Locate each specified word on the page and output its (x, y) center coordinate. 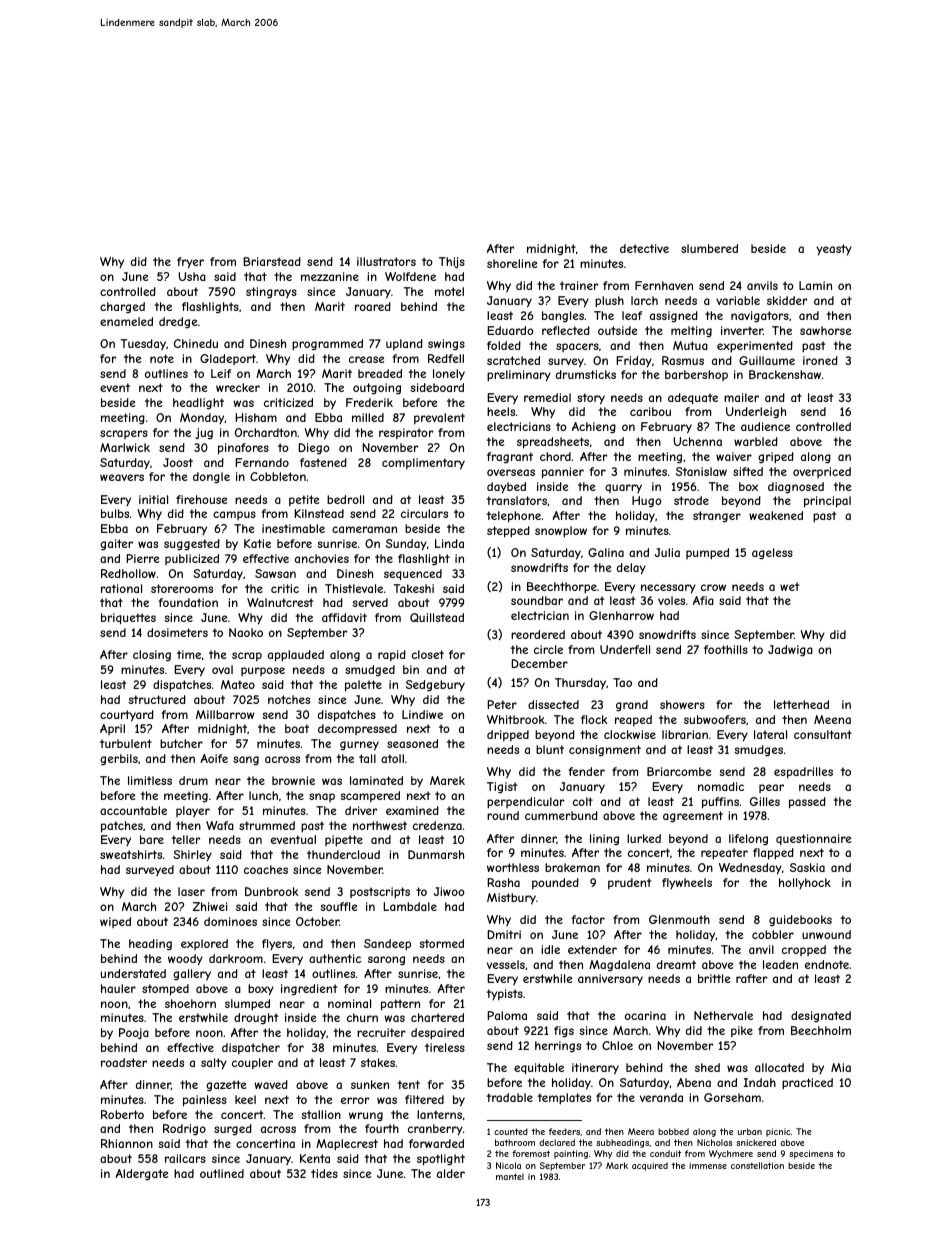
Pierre (142, 558)
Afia (703, 600)
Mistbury (511, 899)
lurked (644, 838)
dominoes (230, 921)
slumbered (709, 248)
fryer (190, 263)
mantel (510, 1176)
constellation (757, 1165)
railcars (185, 1158)
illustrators (386, 261)
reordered (538, 634)
